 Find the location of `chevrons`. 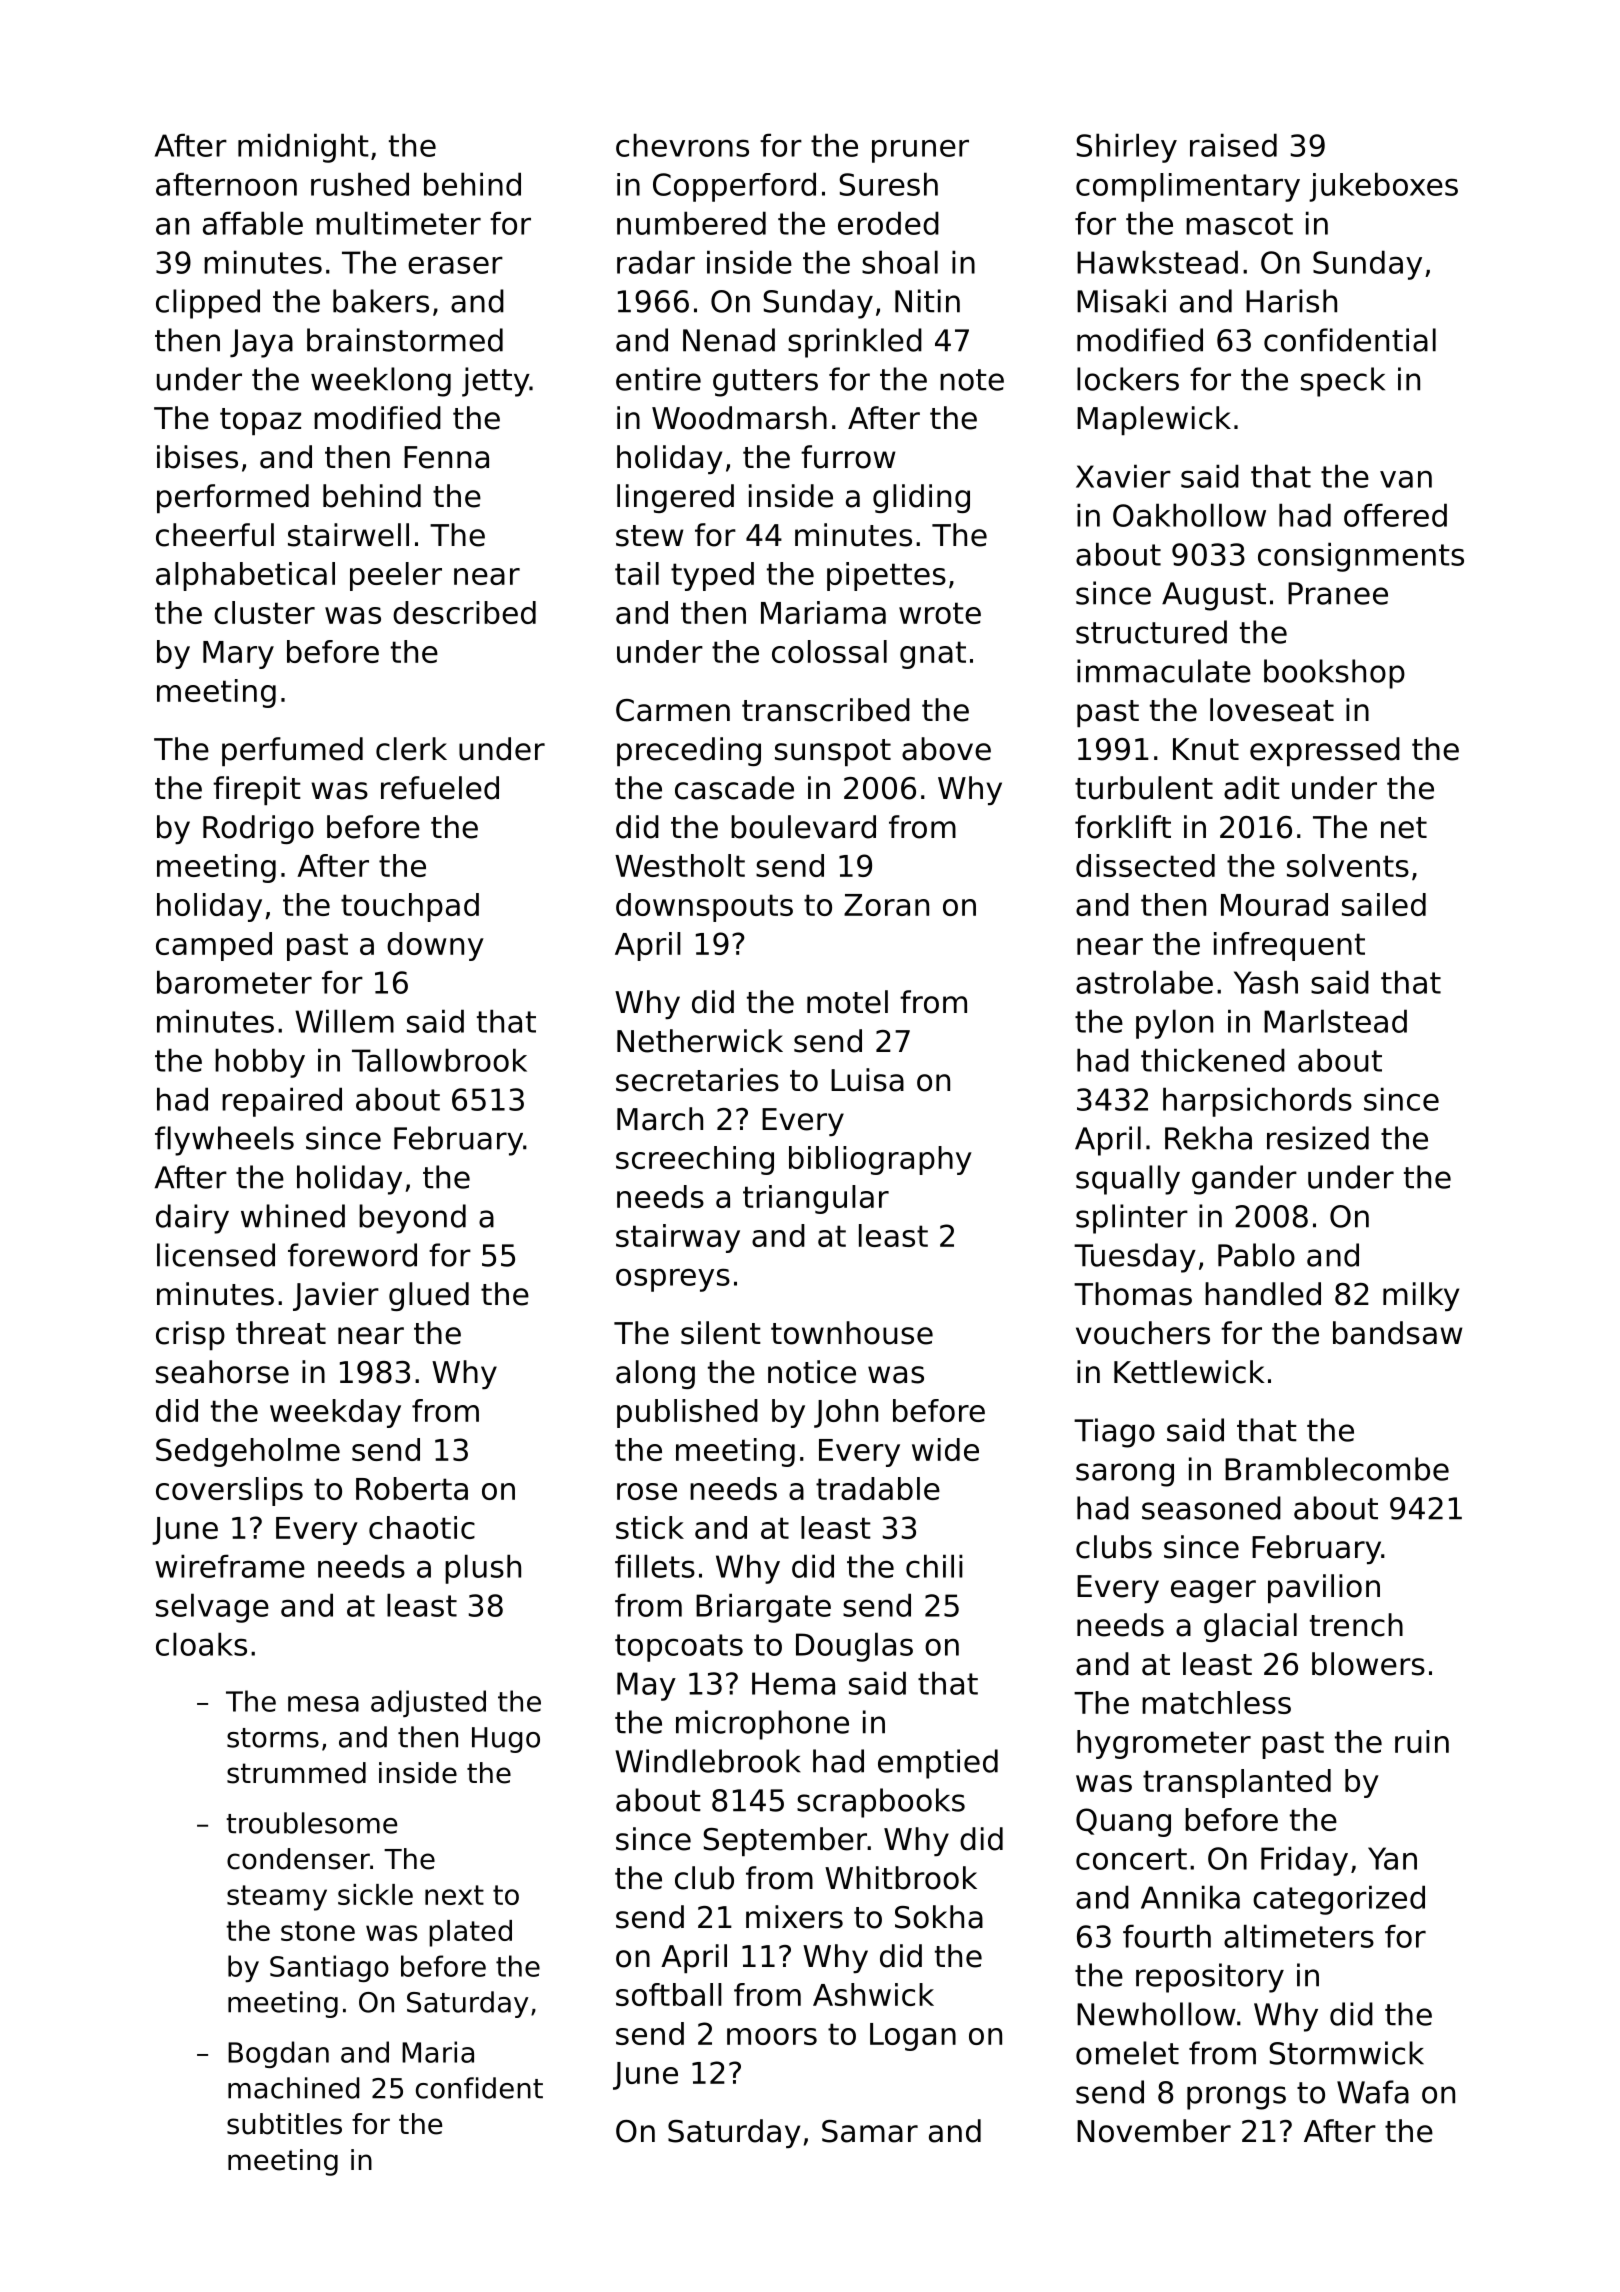

chevrons is located at coordinates (682, 145).
